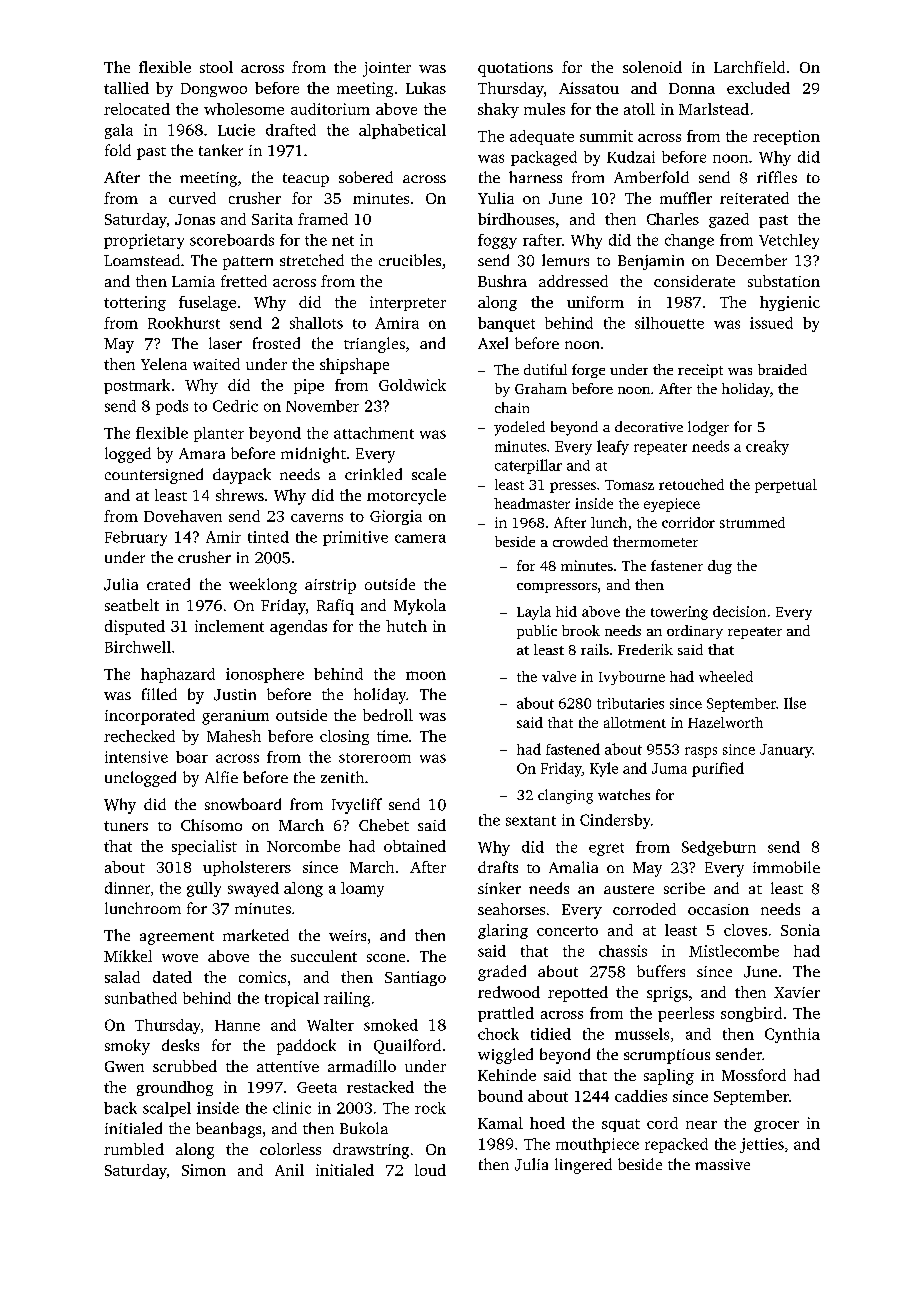 This screenshot has height=1314, width=924. I want to click on mussels, so click(642, 1034).
